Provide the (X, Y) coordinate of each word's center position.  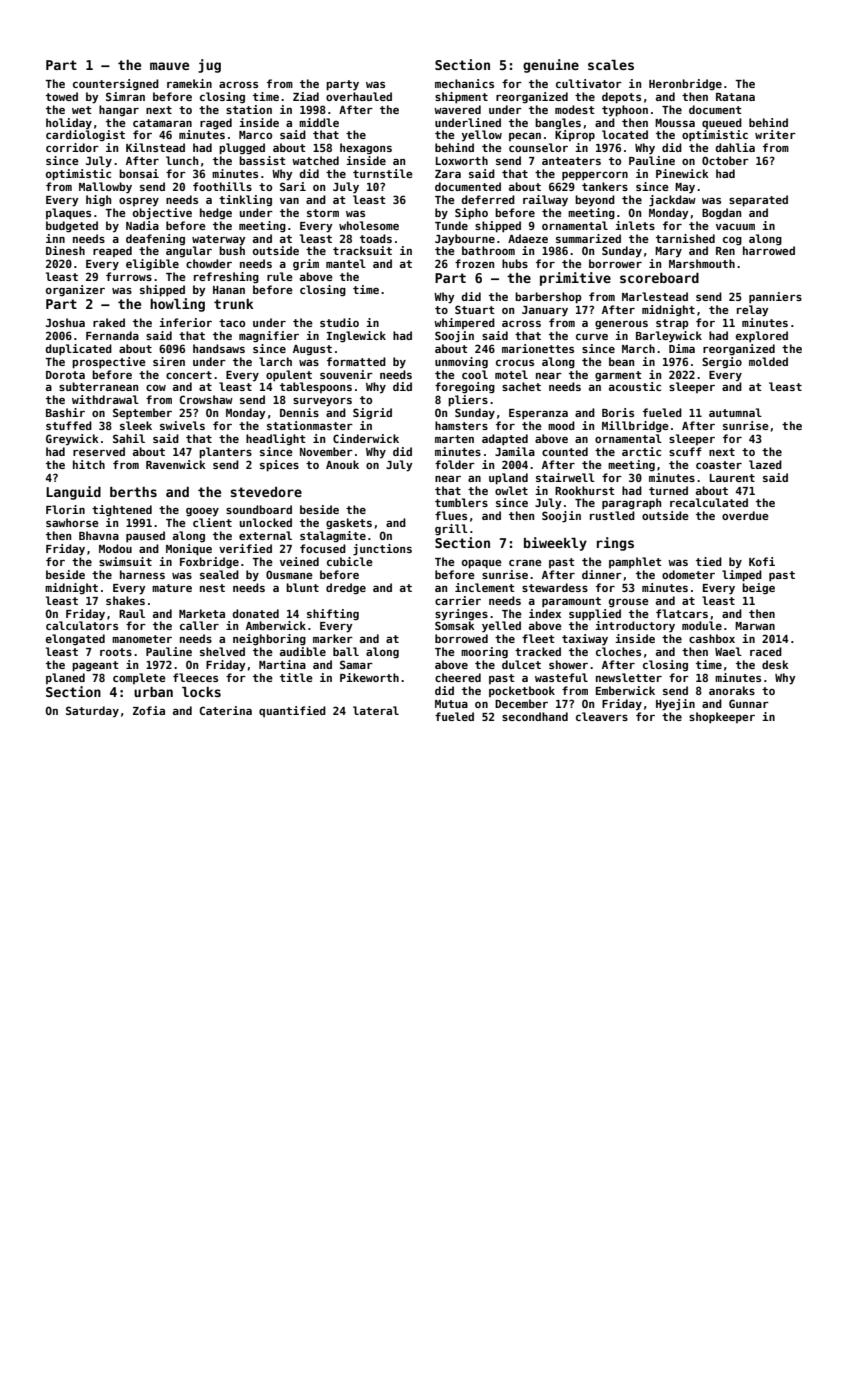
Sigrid (372, 413)
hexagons (366, 148)
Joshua (65, 322)
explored (762, 337)
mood (561, 425)
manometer (142, 639)
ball (346, 651)
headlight (275, 439)
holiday (69, 123)
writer (775, 134)
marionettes (538, 348)
